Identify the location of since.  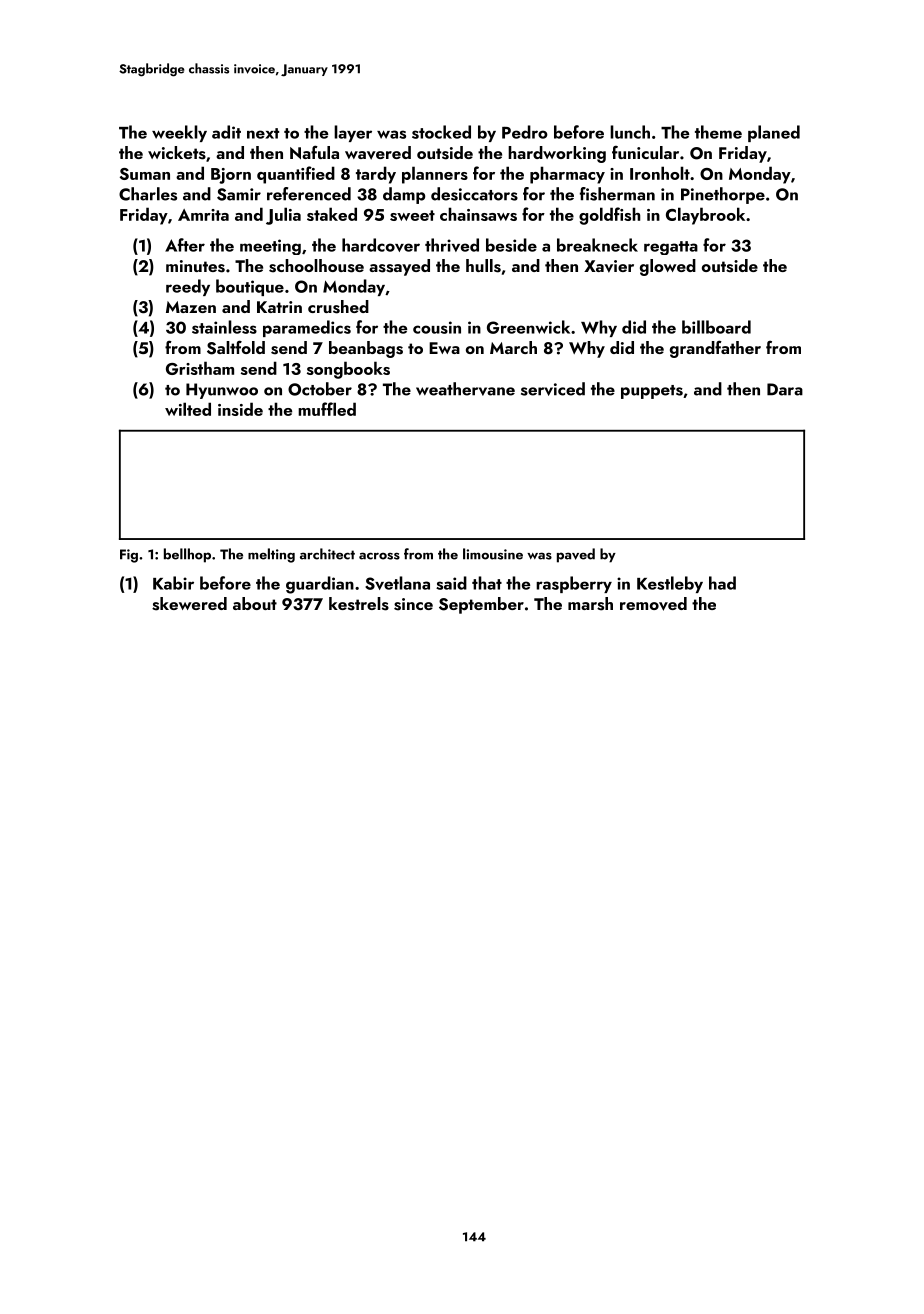
(413, 604).
